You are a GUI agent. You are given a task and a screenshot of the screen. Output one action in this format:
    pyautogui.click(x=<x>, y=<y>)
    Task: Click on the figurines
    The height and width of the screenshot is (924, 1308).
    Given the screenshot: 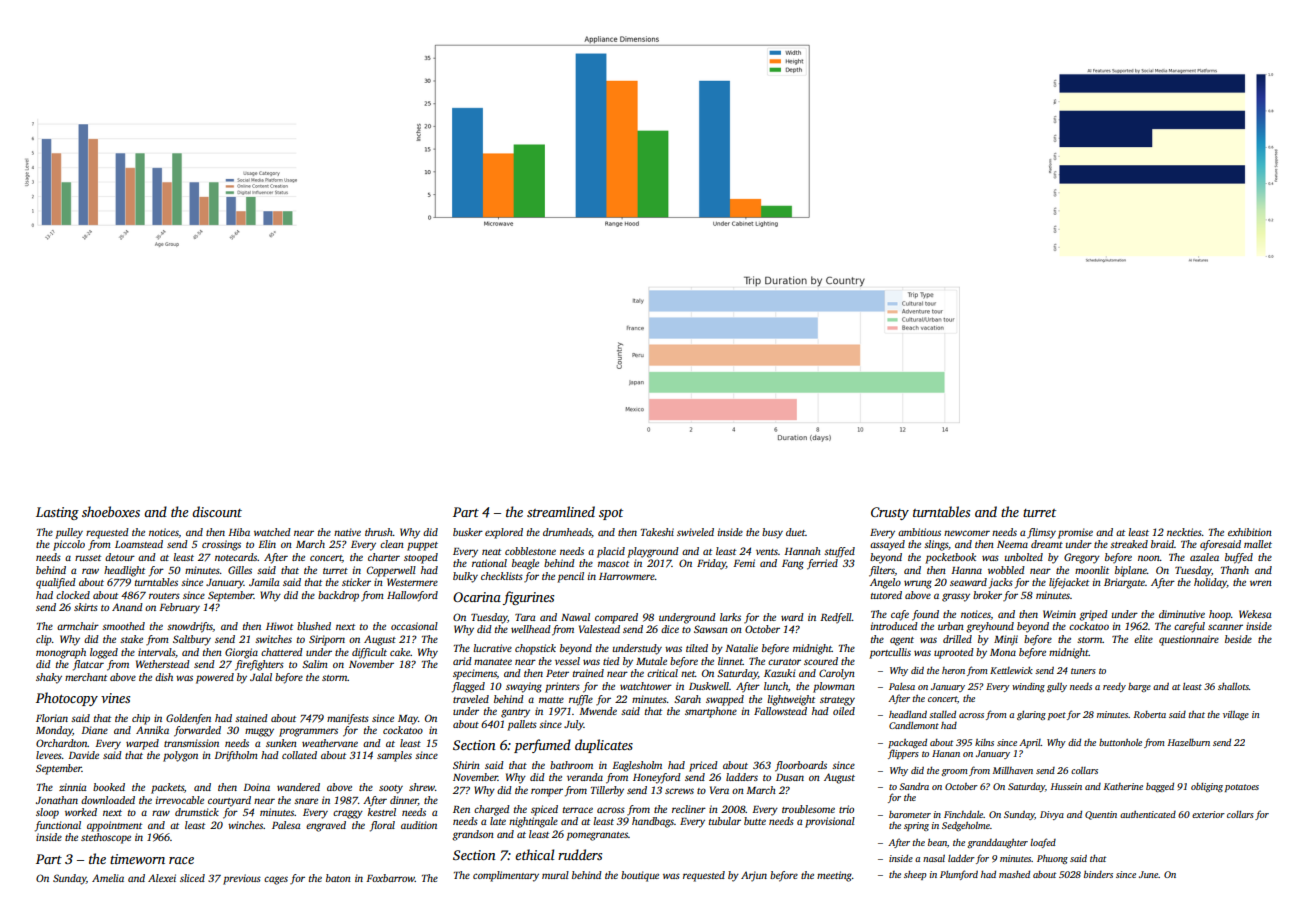 What is the action you would take?
    pyautogui.click(x=528, y=598)
